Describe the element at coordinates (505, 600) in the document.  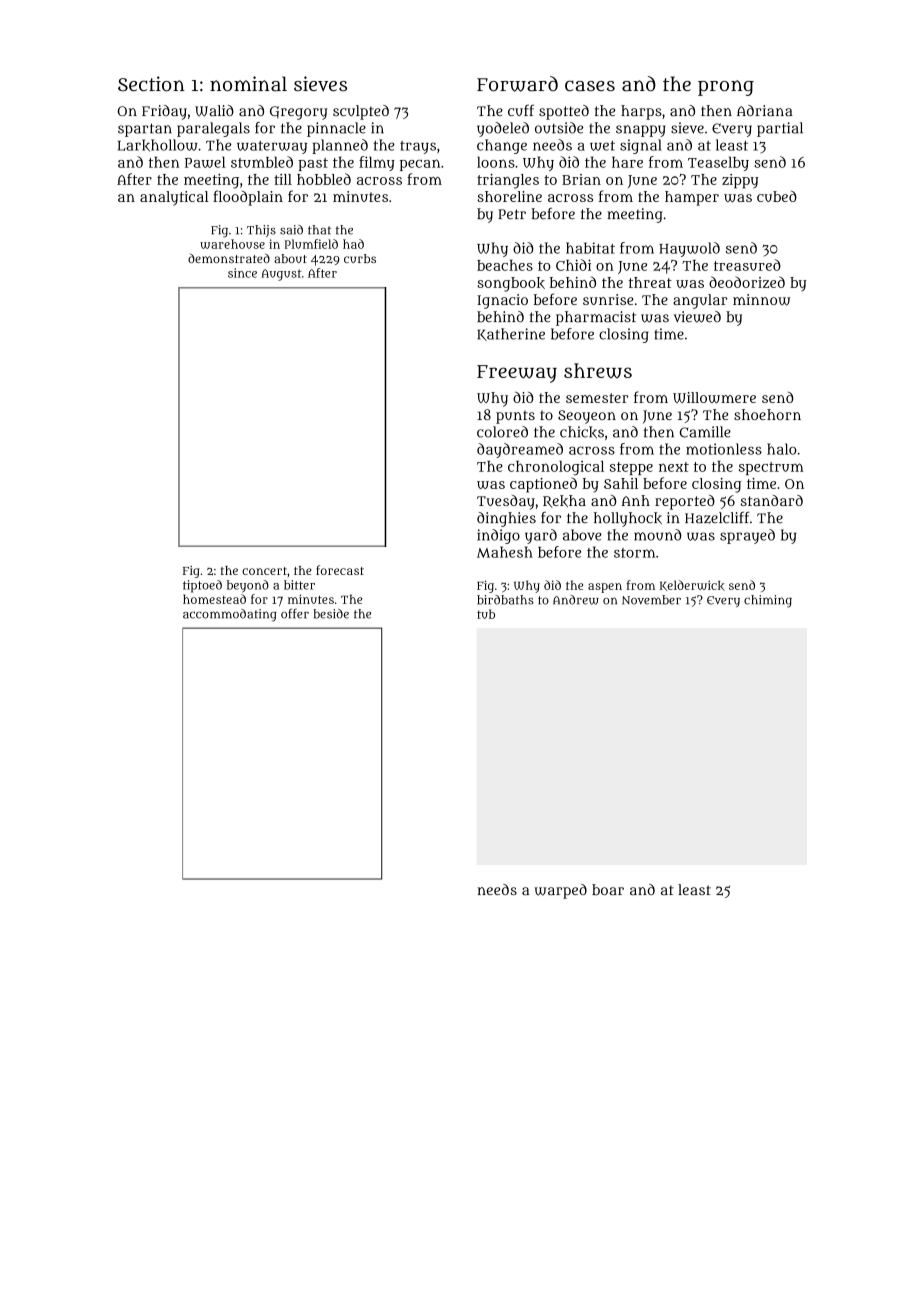
I see `birdbaths` at that location.
